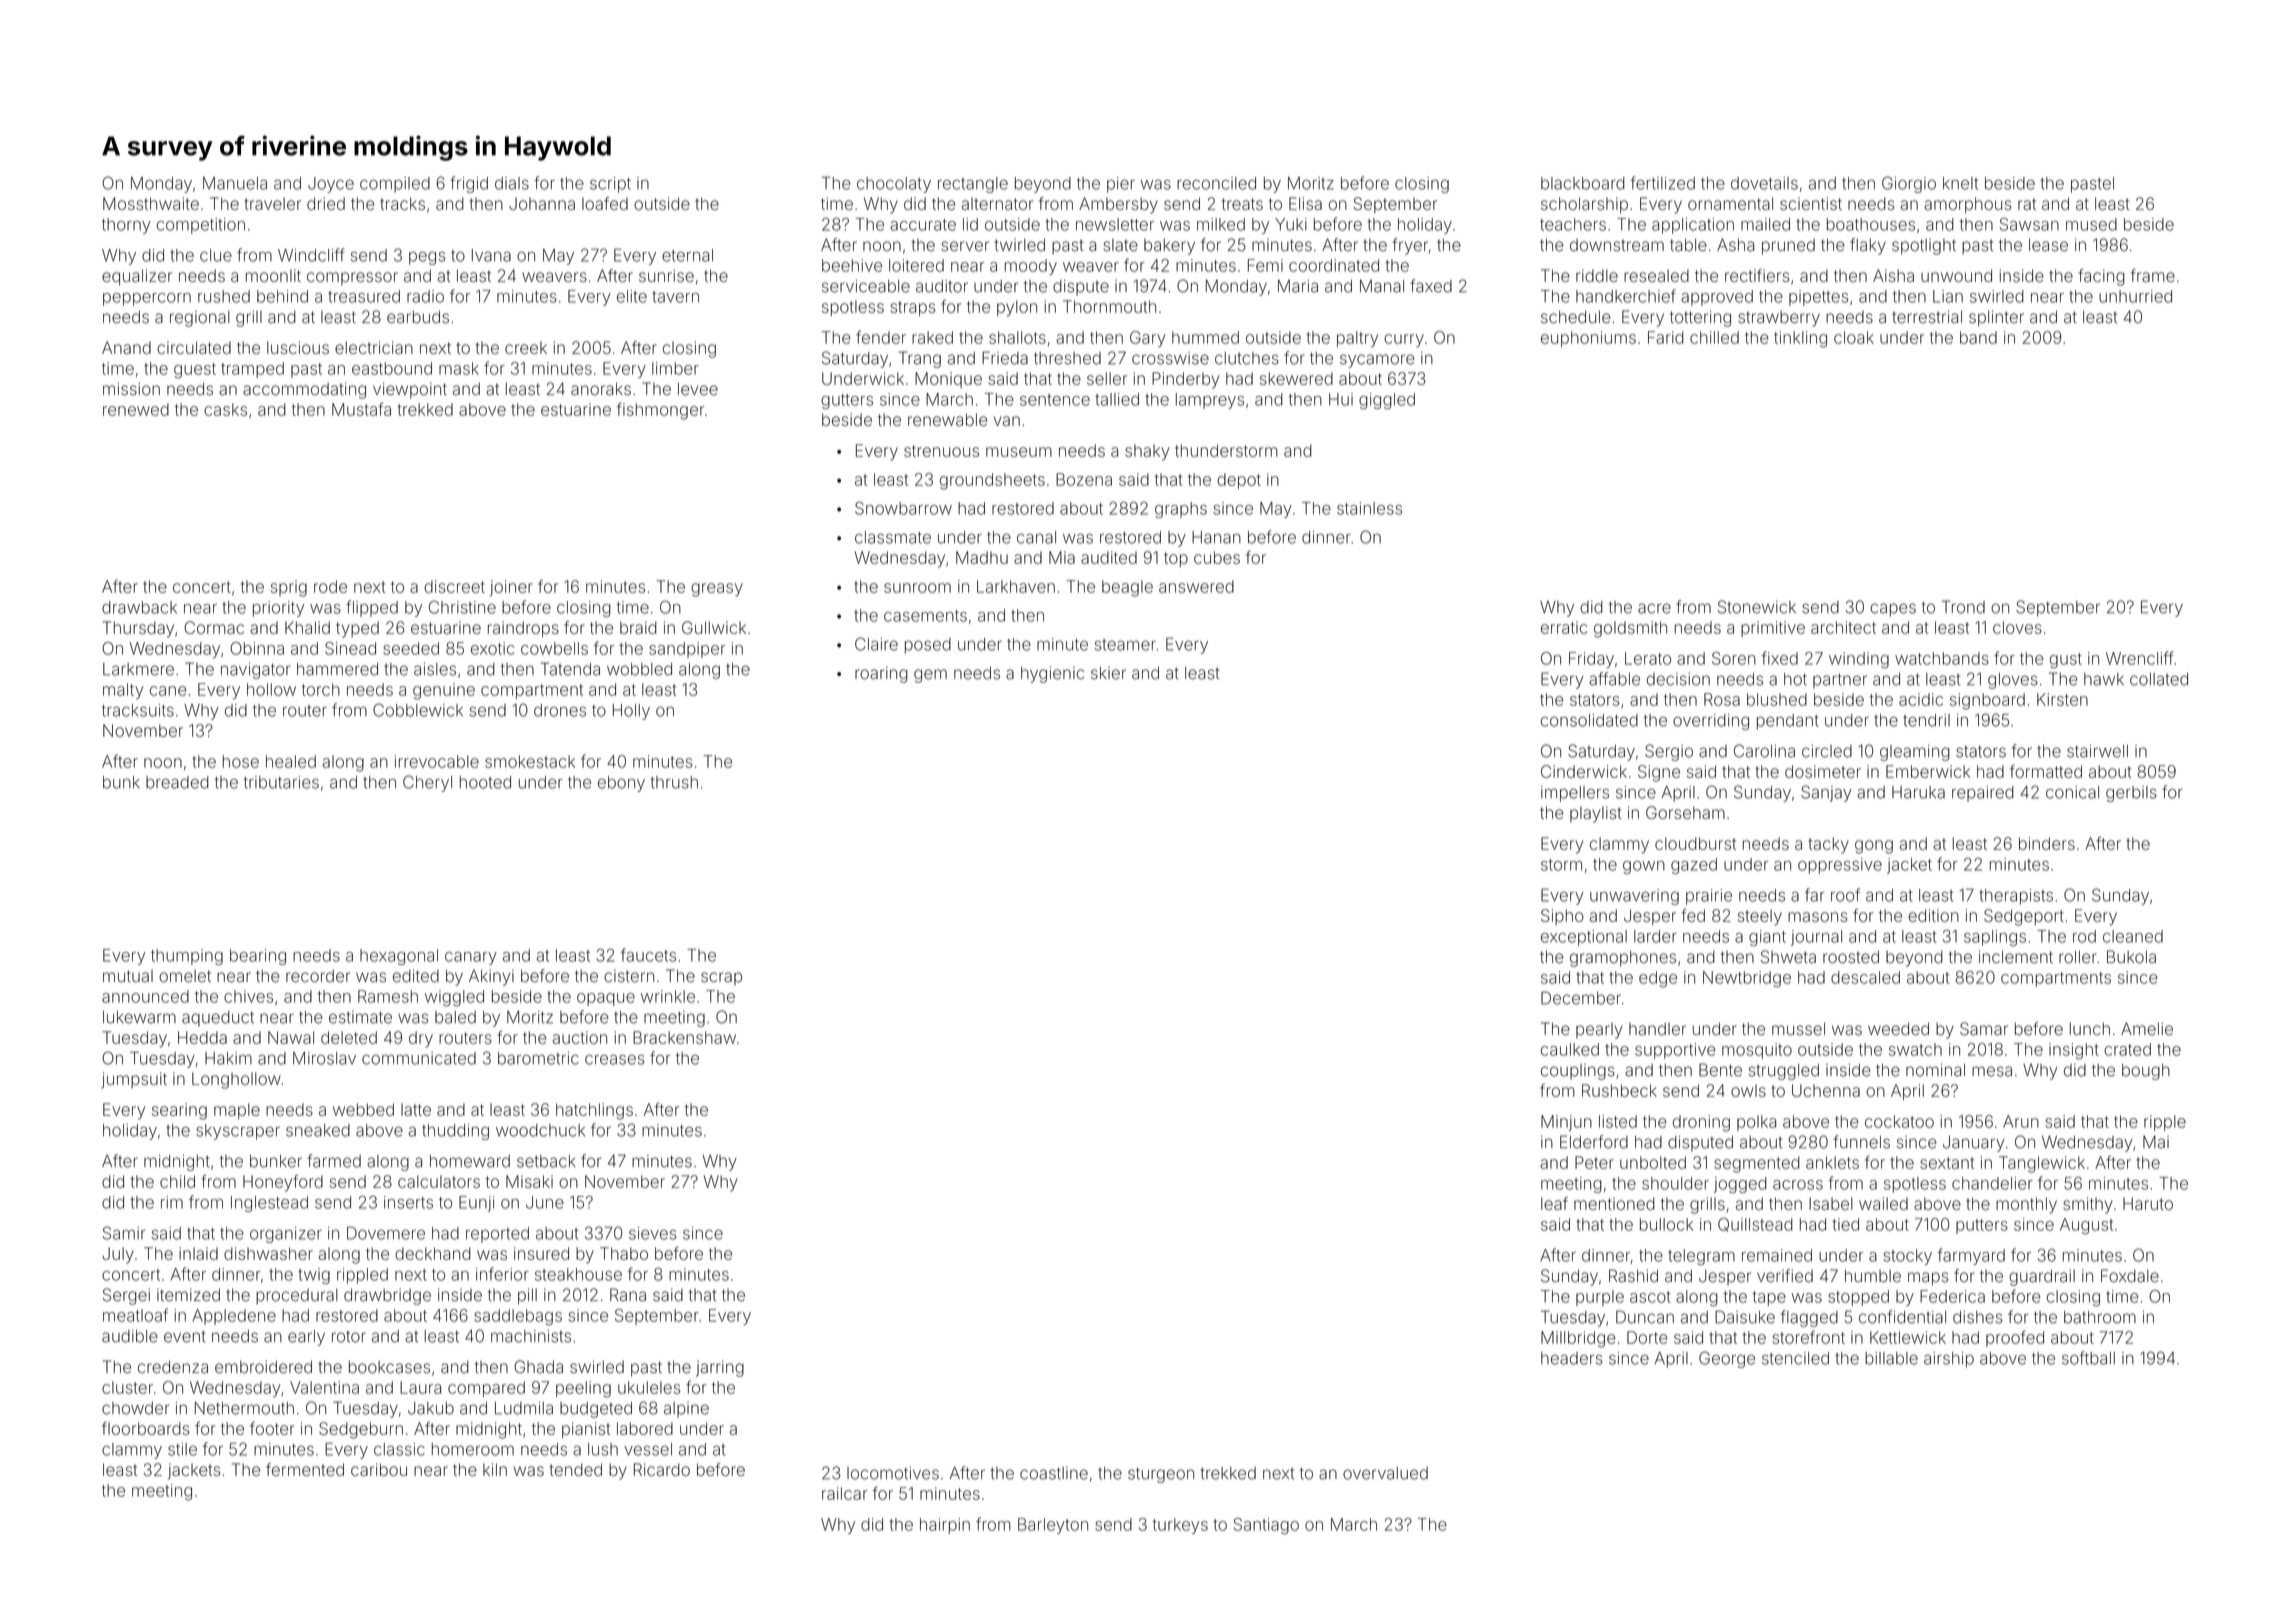 This screenshot has height=1620, width=2292. I want to click on railcar, so click(845, 1493).
